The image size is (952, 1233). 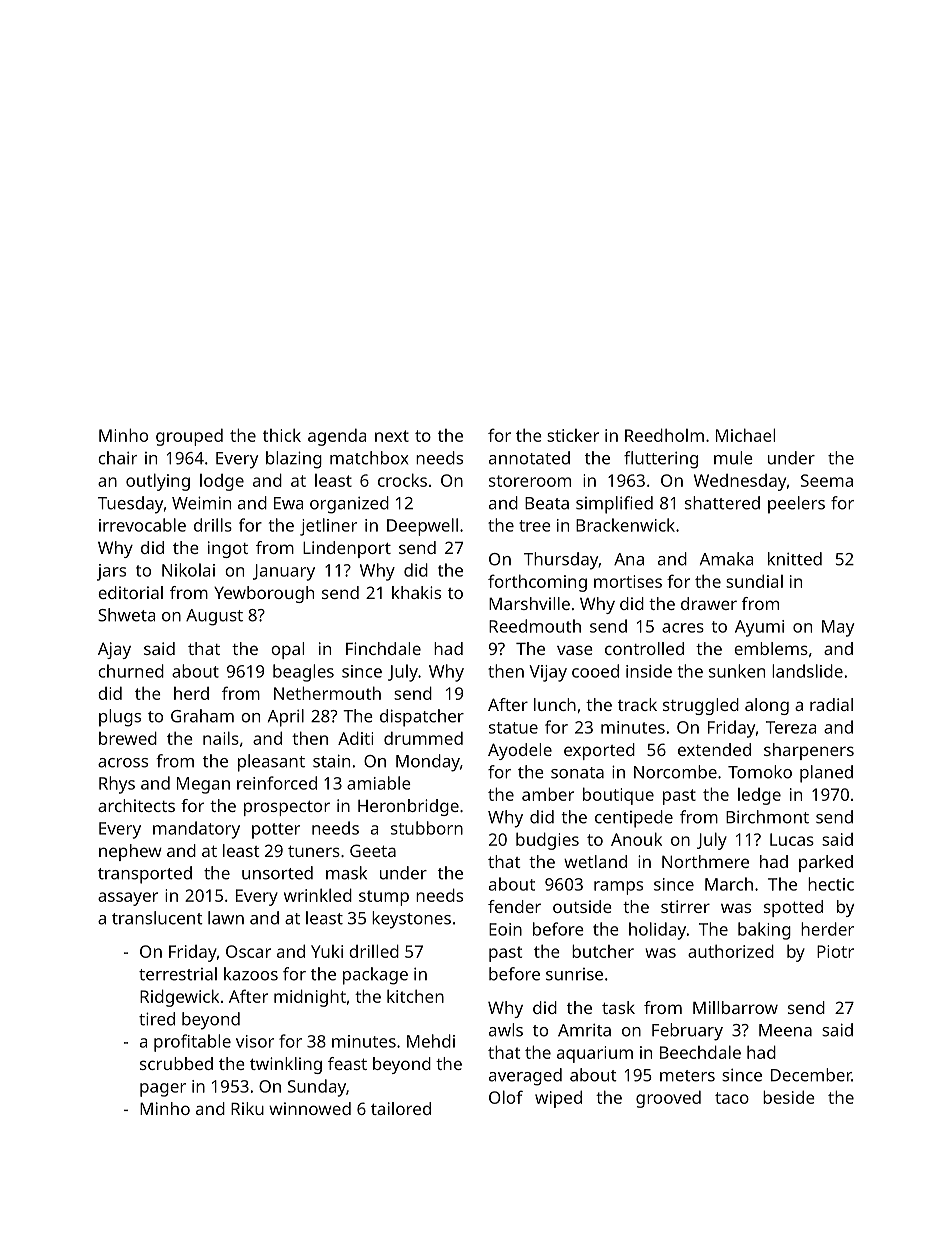 I want to click on Meena, so click(x=785, y=1030).
